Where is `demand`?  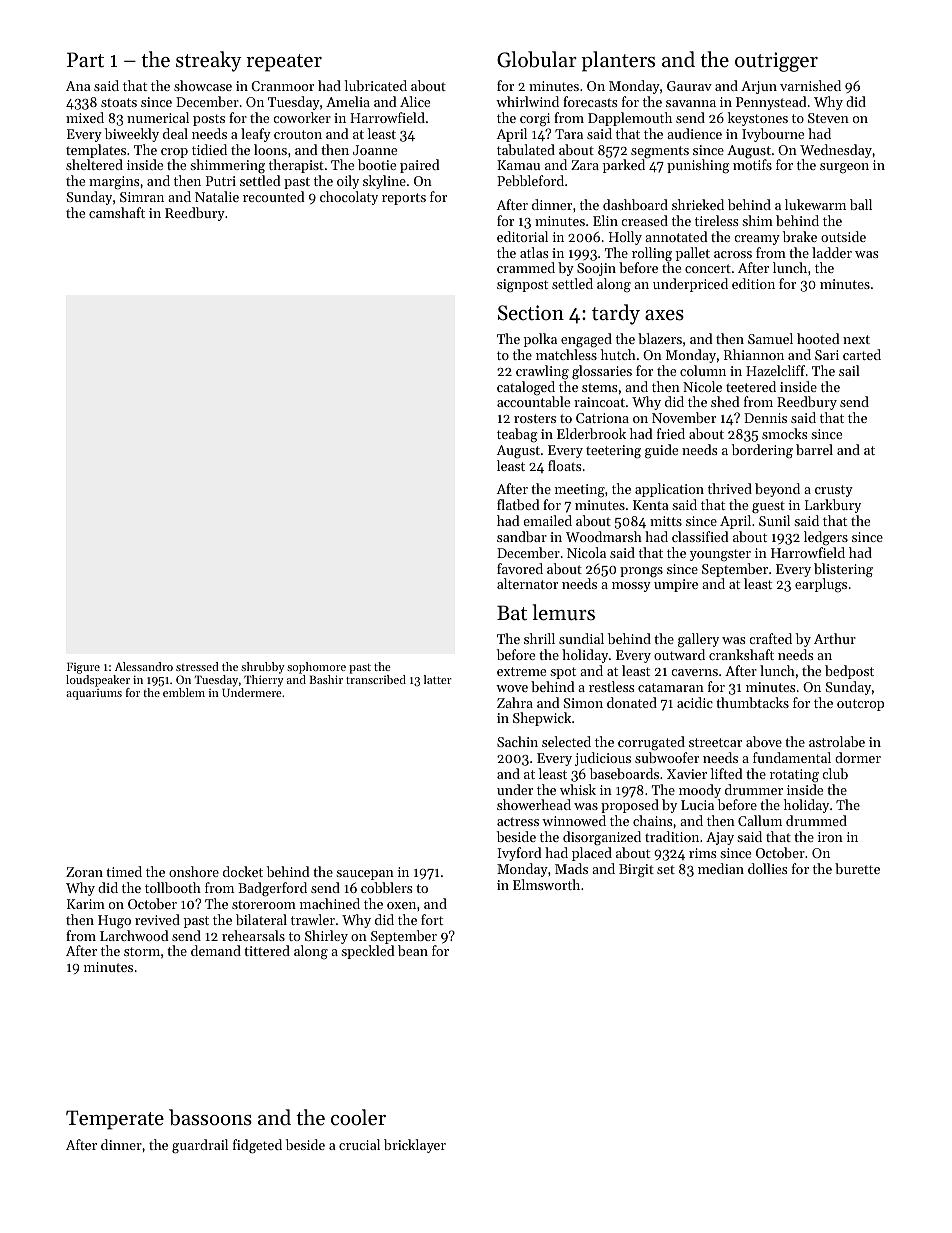
demand is located at coordinates (216, 950).
